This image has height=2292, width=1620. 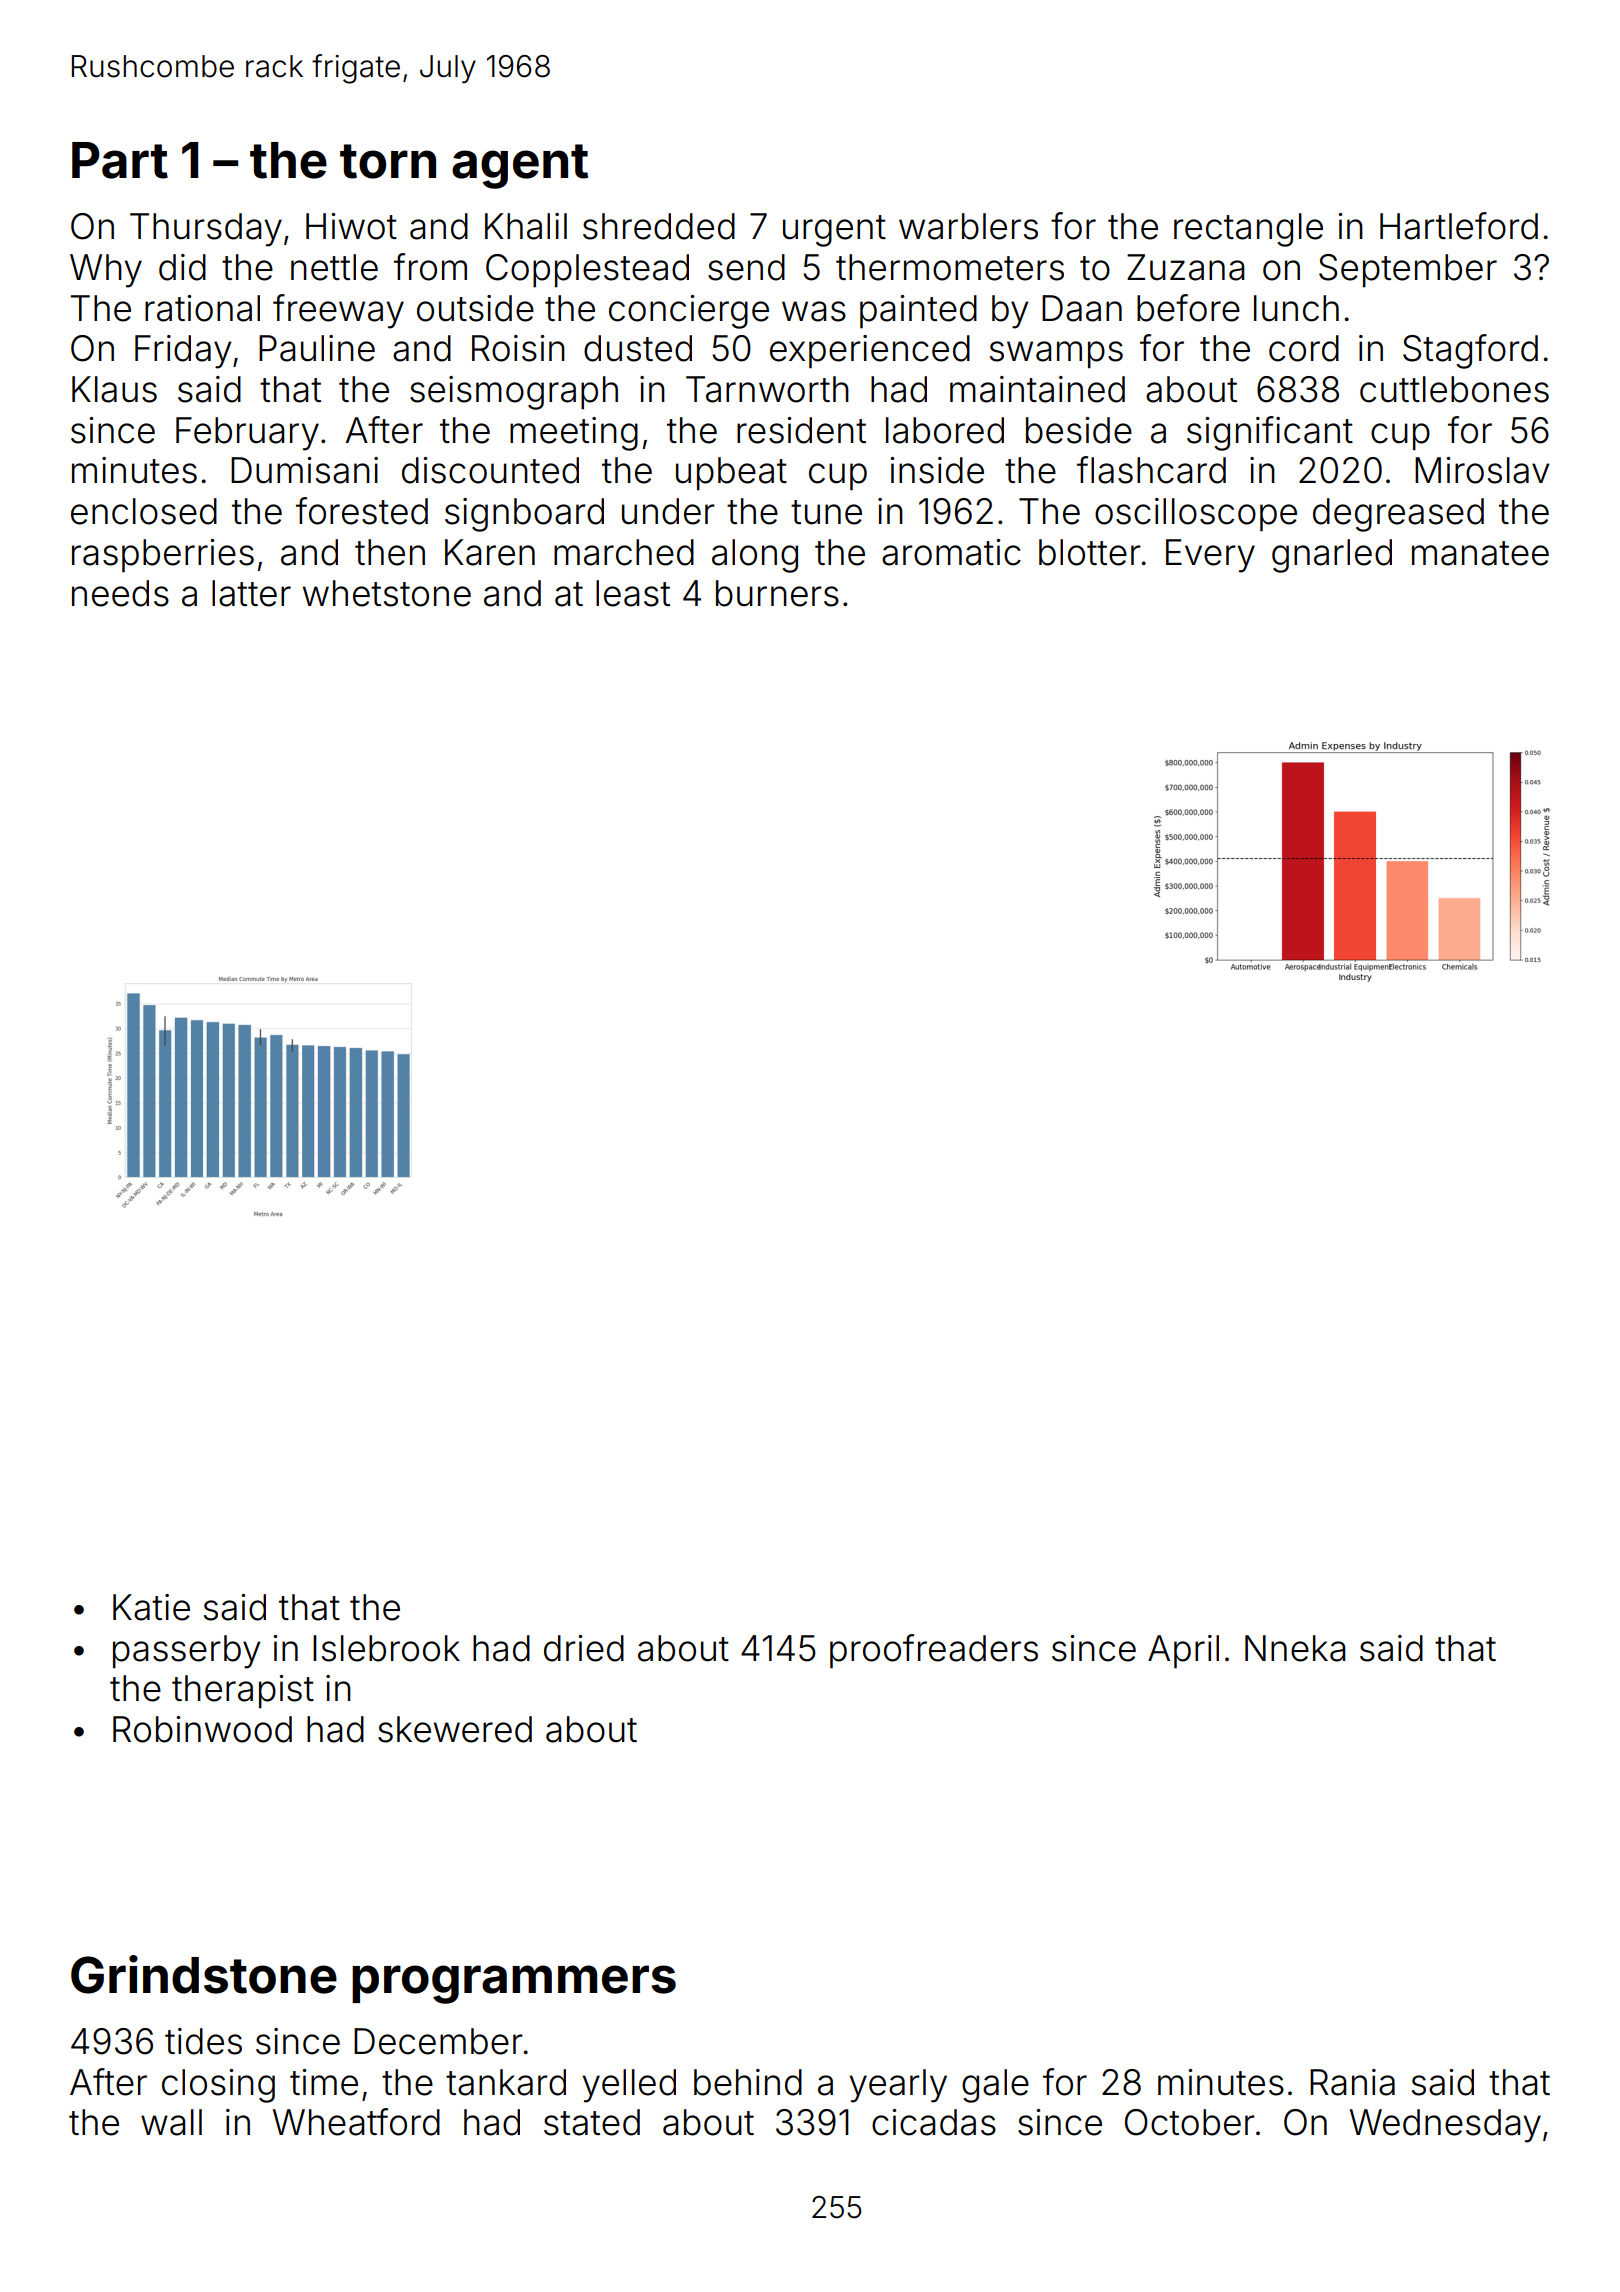 What do you see at coordinates (1332, 556) in the image?
I see `gnarled` at bounding box center [1332, 556].
